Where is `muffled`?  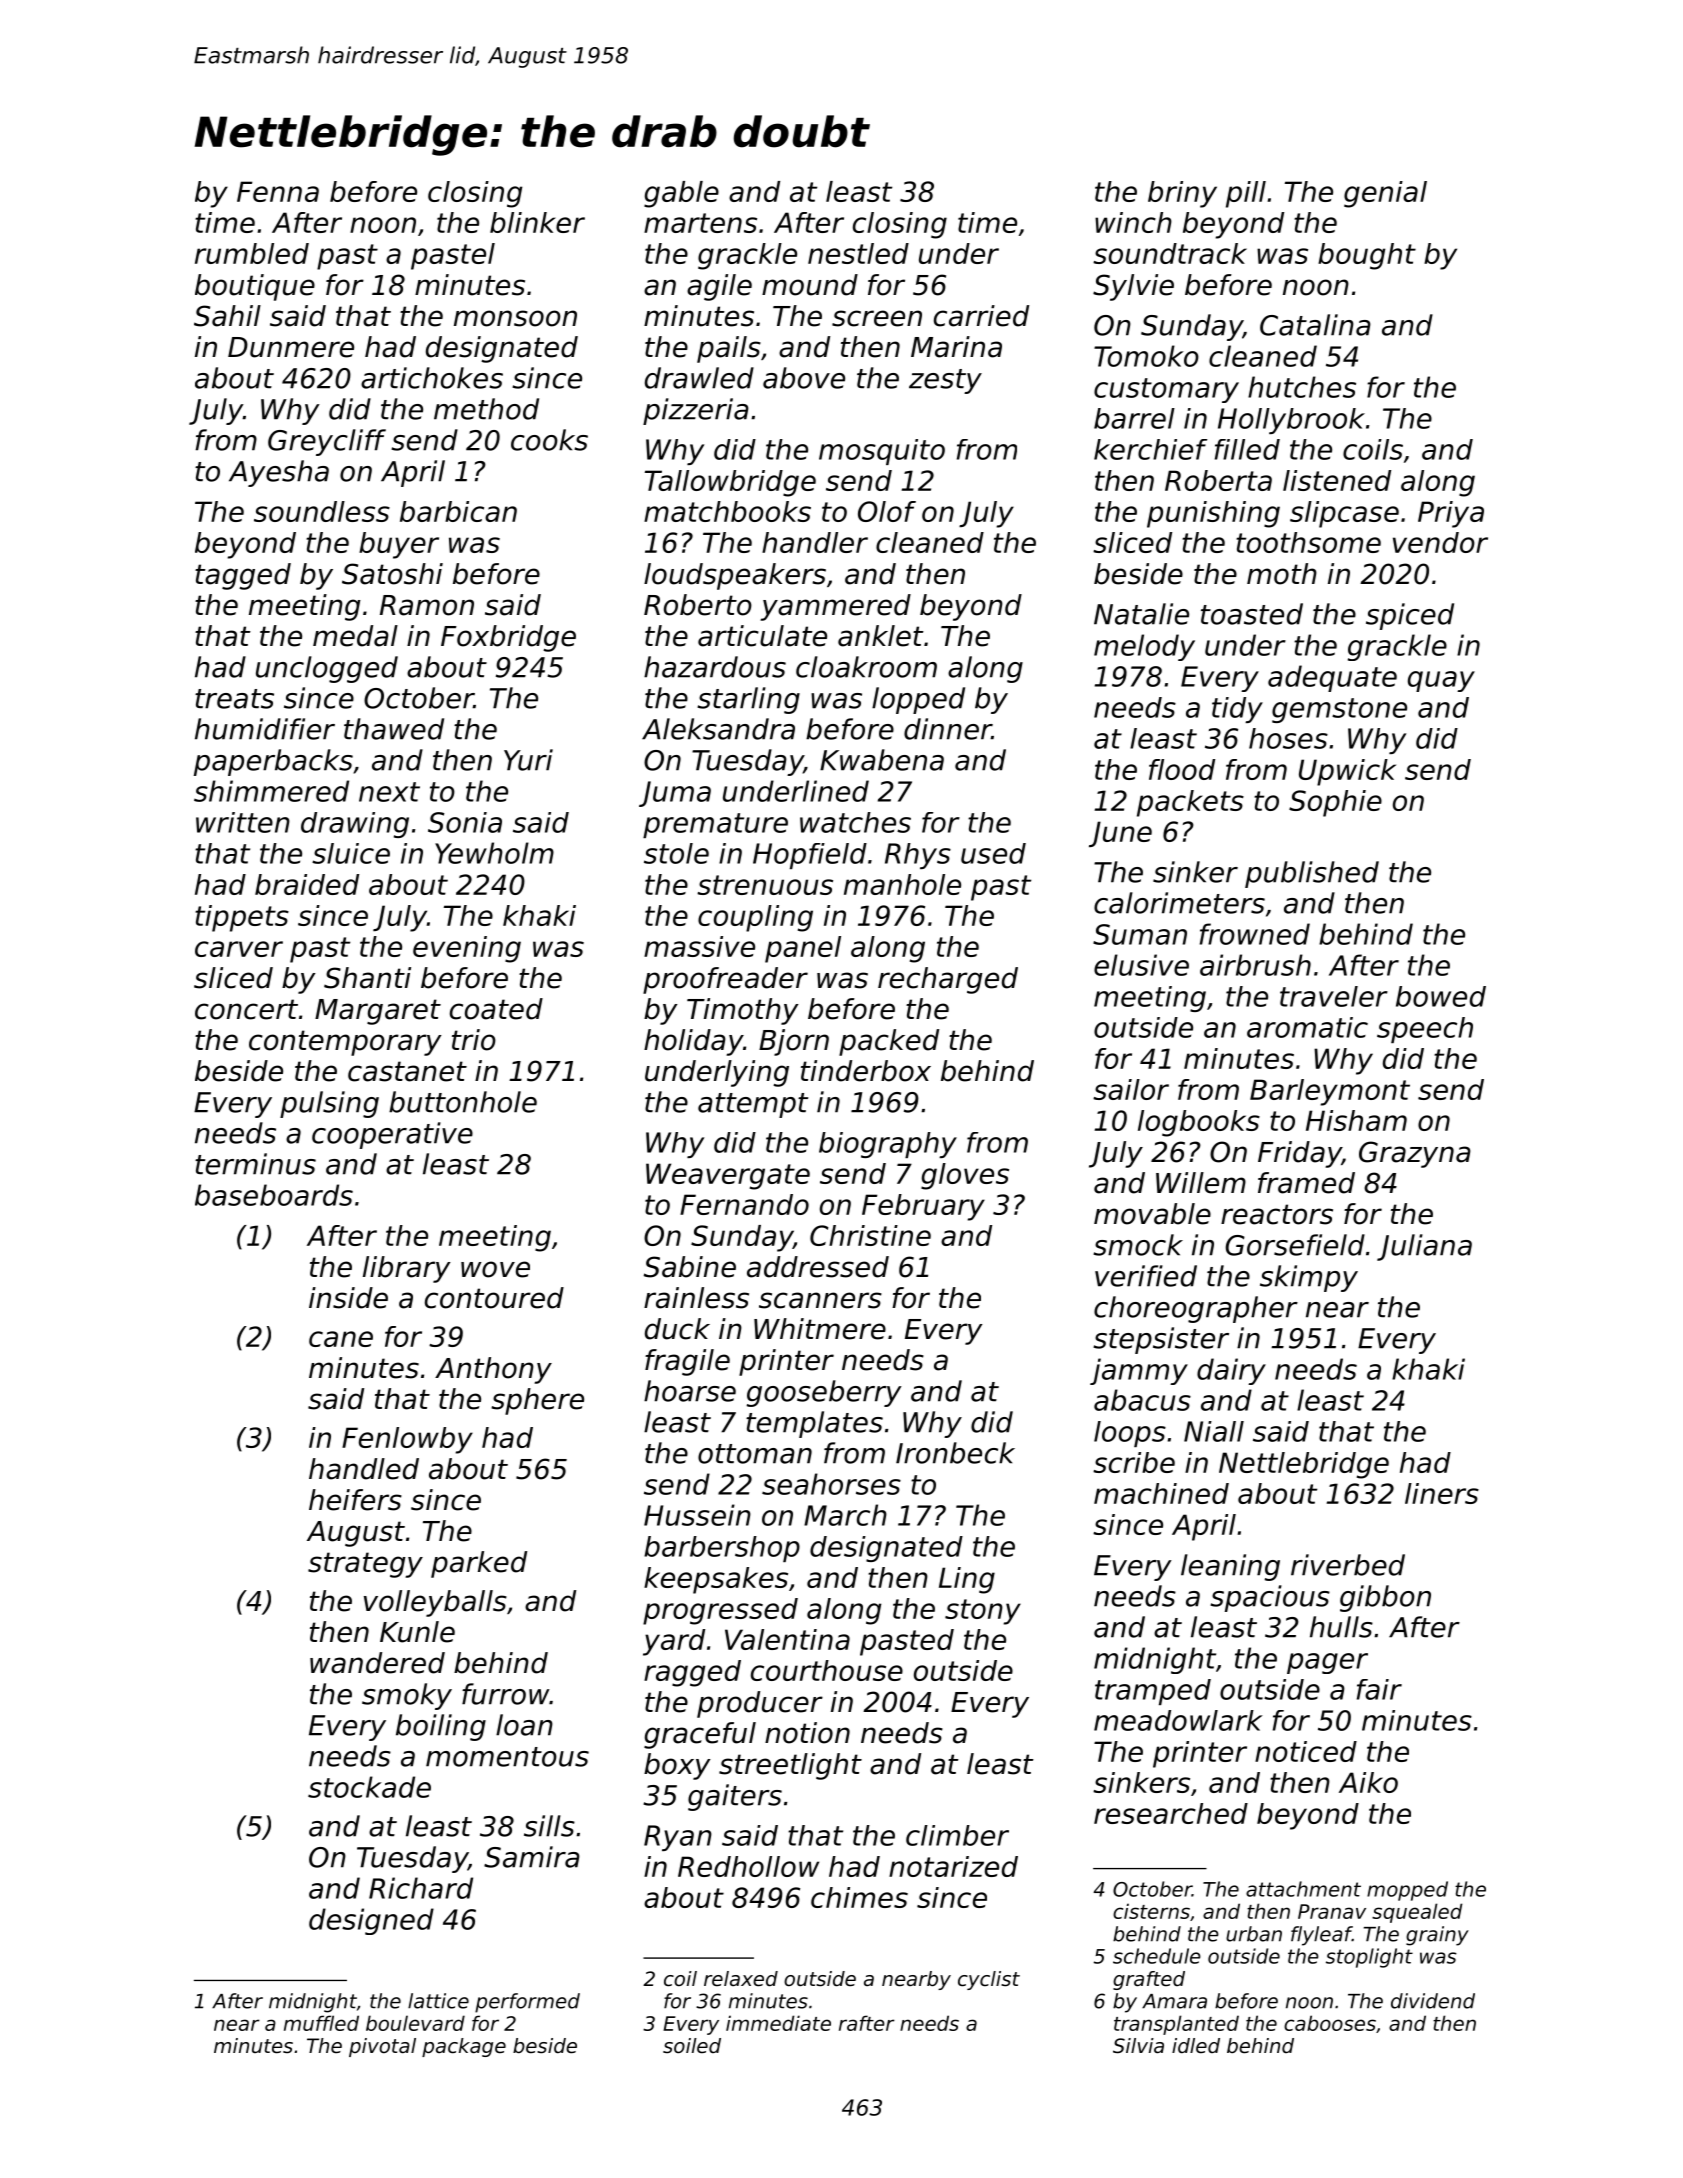 muffled is located at coordinates (321, 2023).
